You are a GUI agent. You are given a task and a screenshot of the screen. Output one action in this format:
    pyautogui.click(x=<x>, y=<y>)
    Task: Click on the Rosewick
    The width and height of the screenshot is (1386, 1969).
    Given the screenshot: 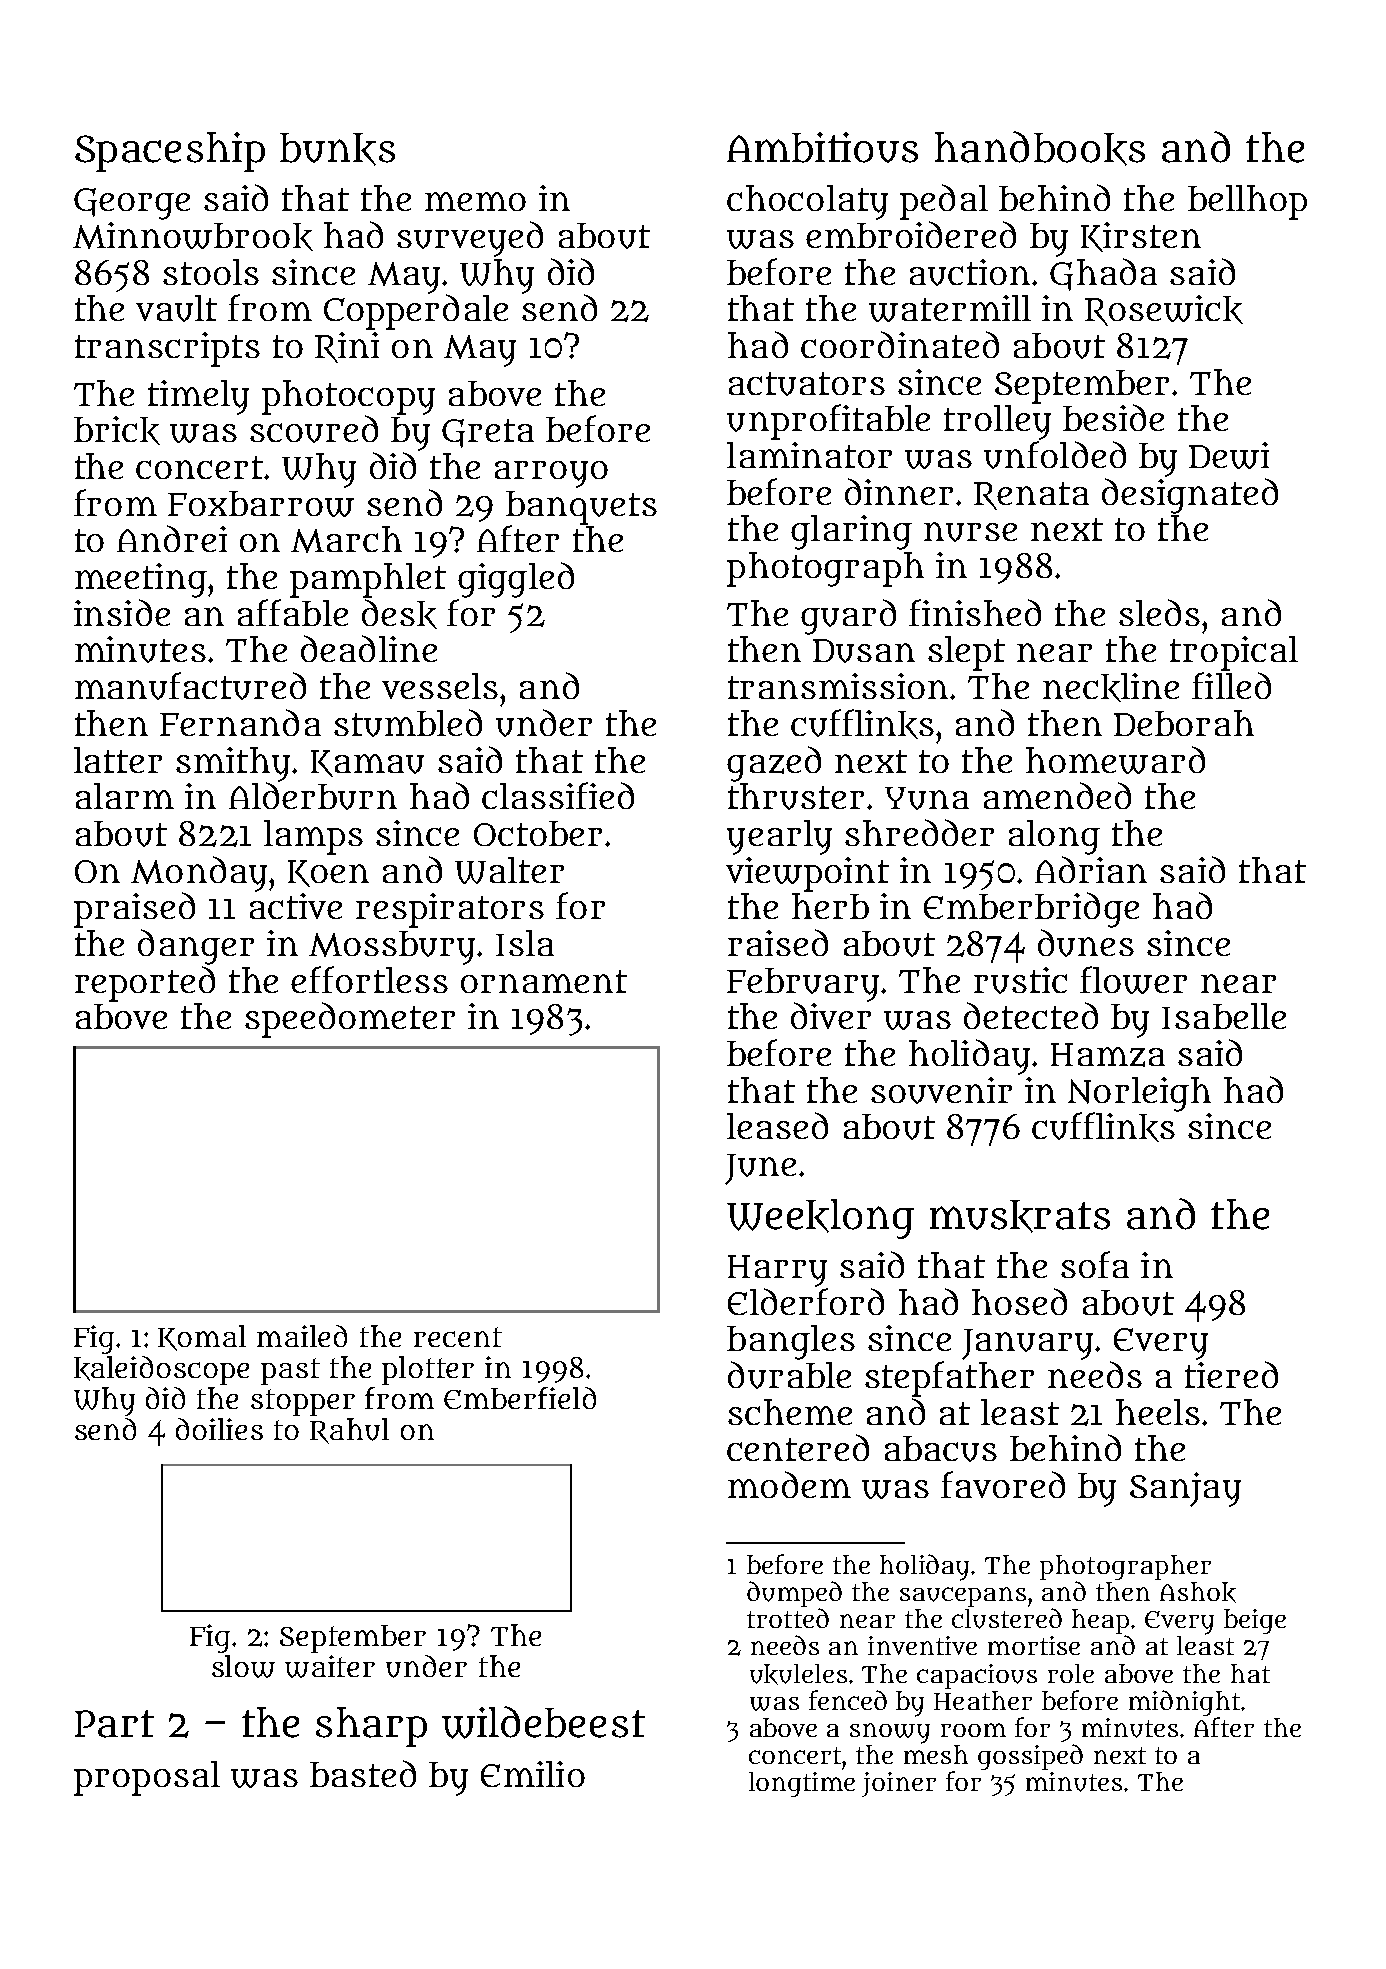 What is the action you would take?
    pyautogui.click(x=1164, y=310)
